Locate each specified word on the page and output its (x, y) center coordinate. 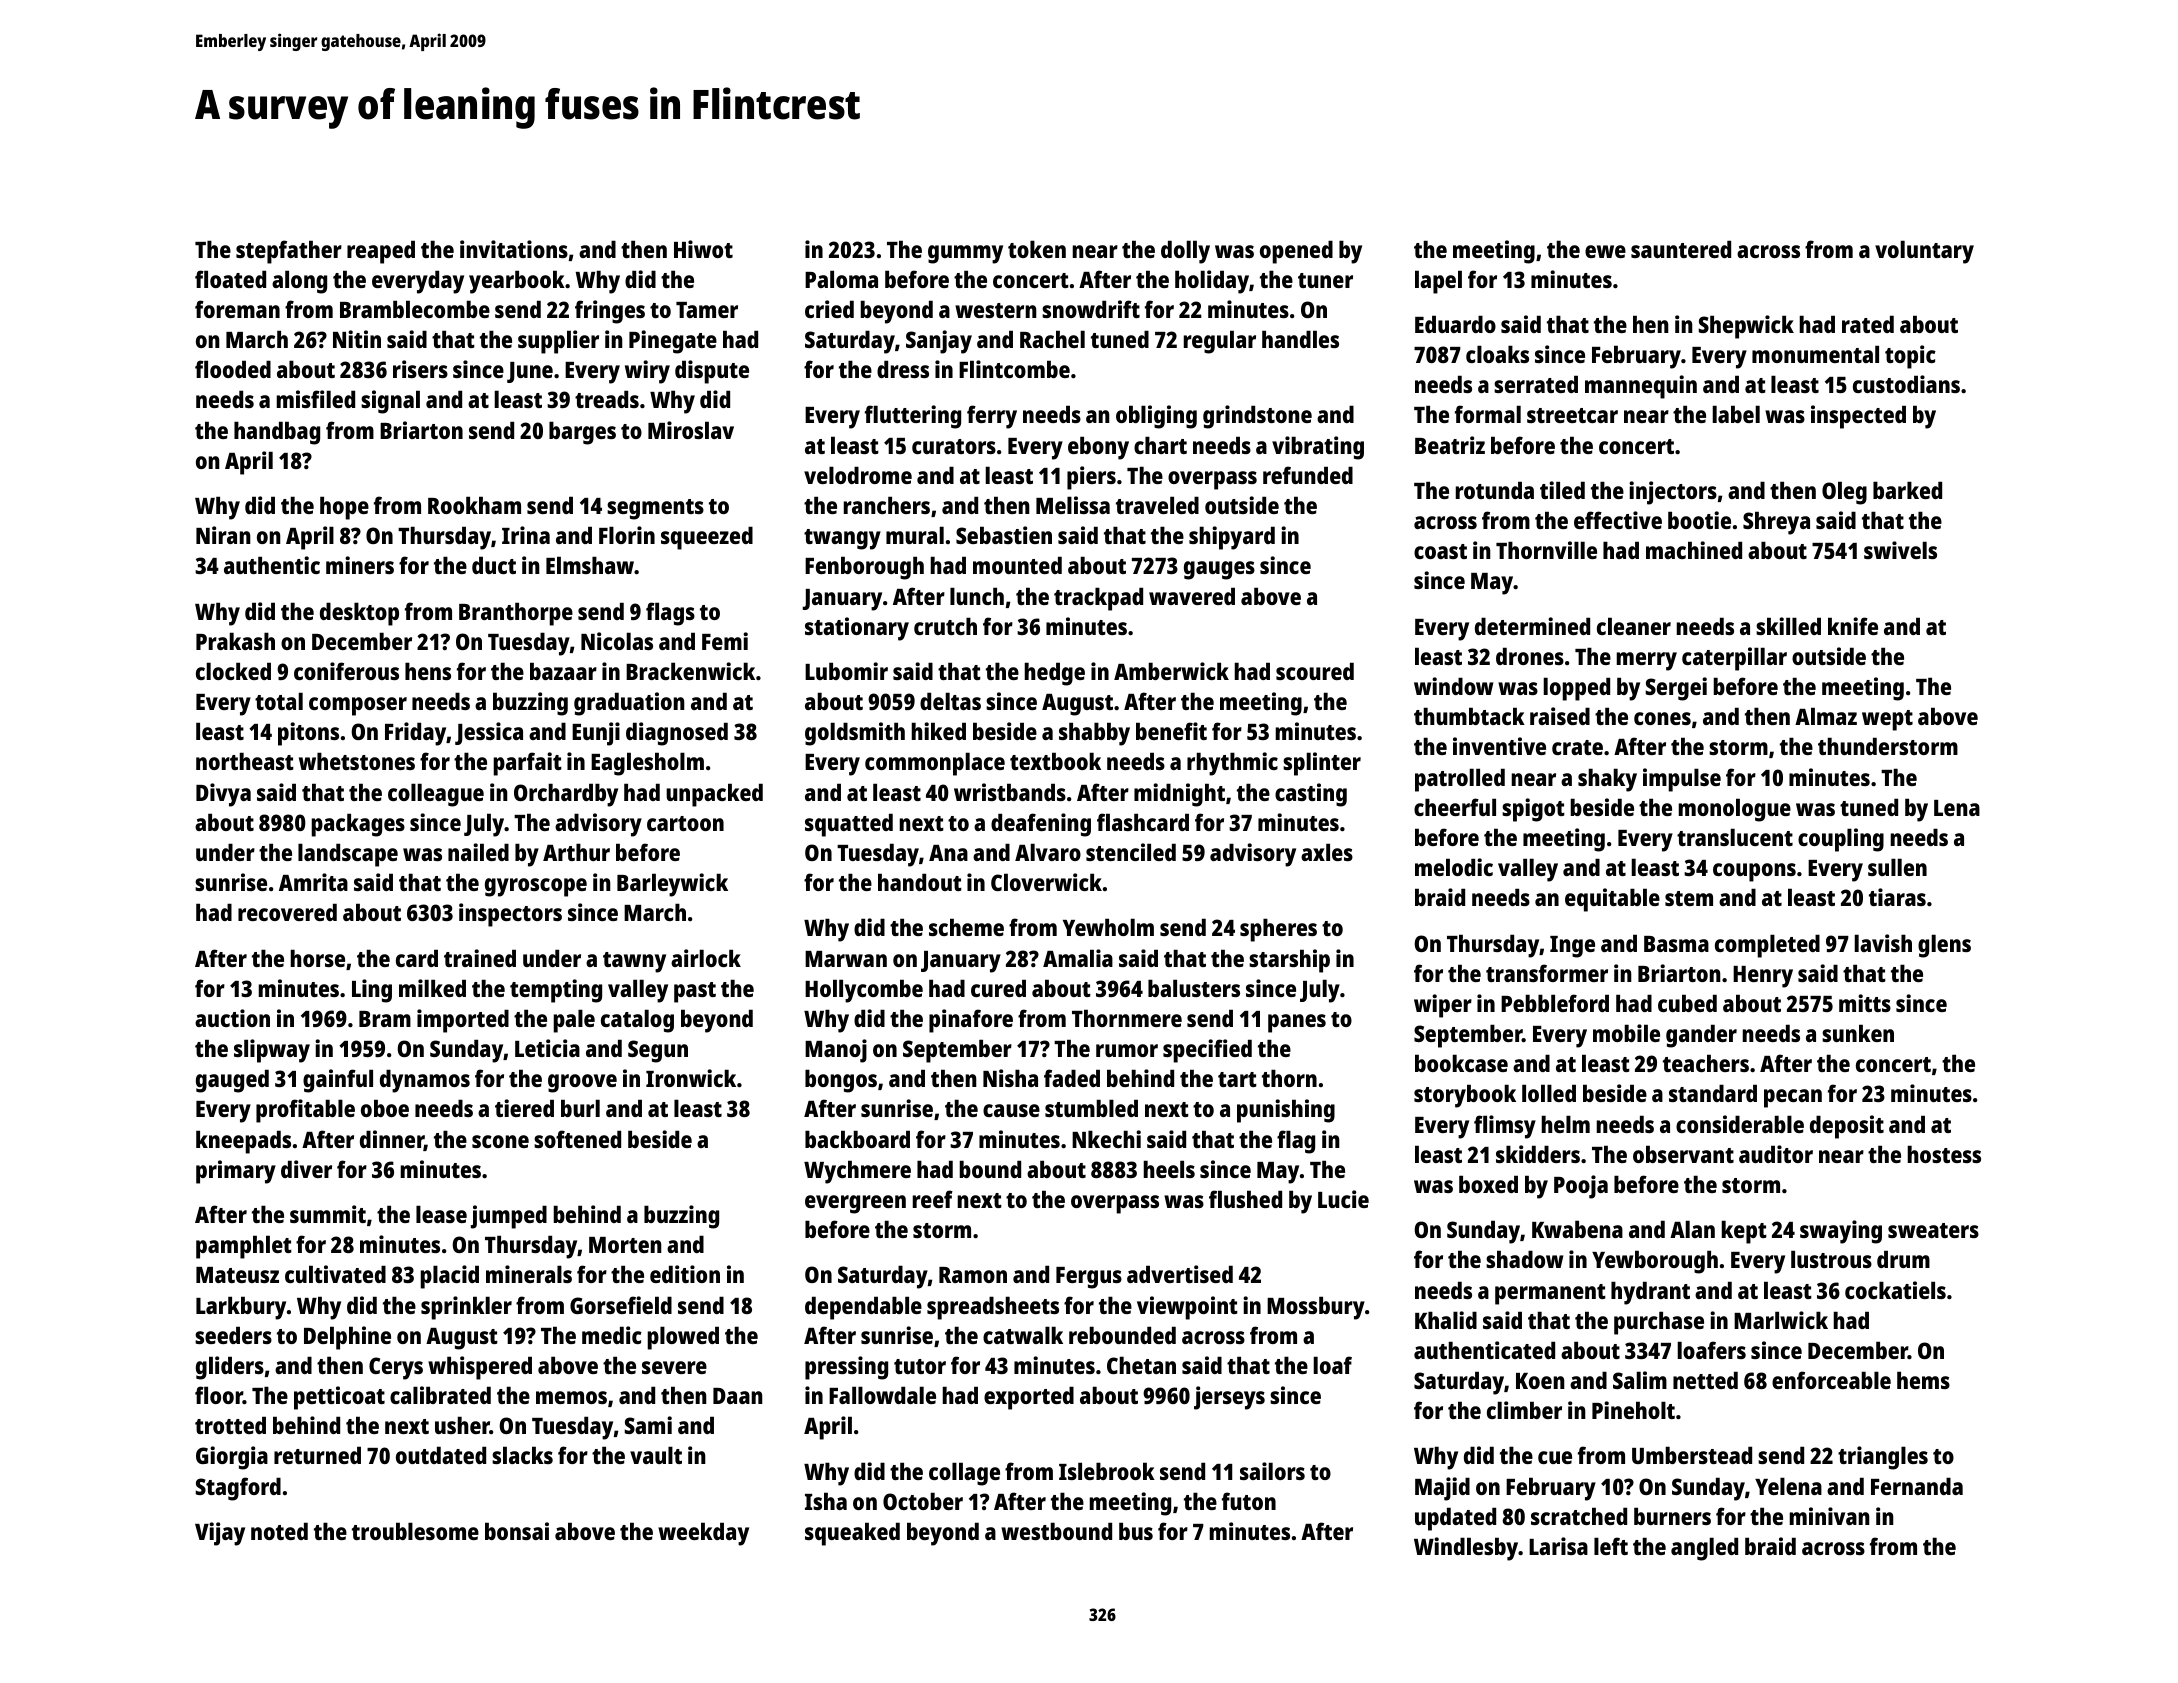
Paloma (841, 279)
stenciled (1131, 852)
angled (1704, 1549)
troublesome (415, 1531)
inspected (1858, 417)
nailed (478, 852)
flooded (233, 369)
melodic (1454, 867)
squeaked (852, 1534)
